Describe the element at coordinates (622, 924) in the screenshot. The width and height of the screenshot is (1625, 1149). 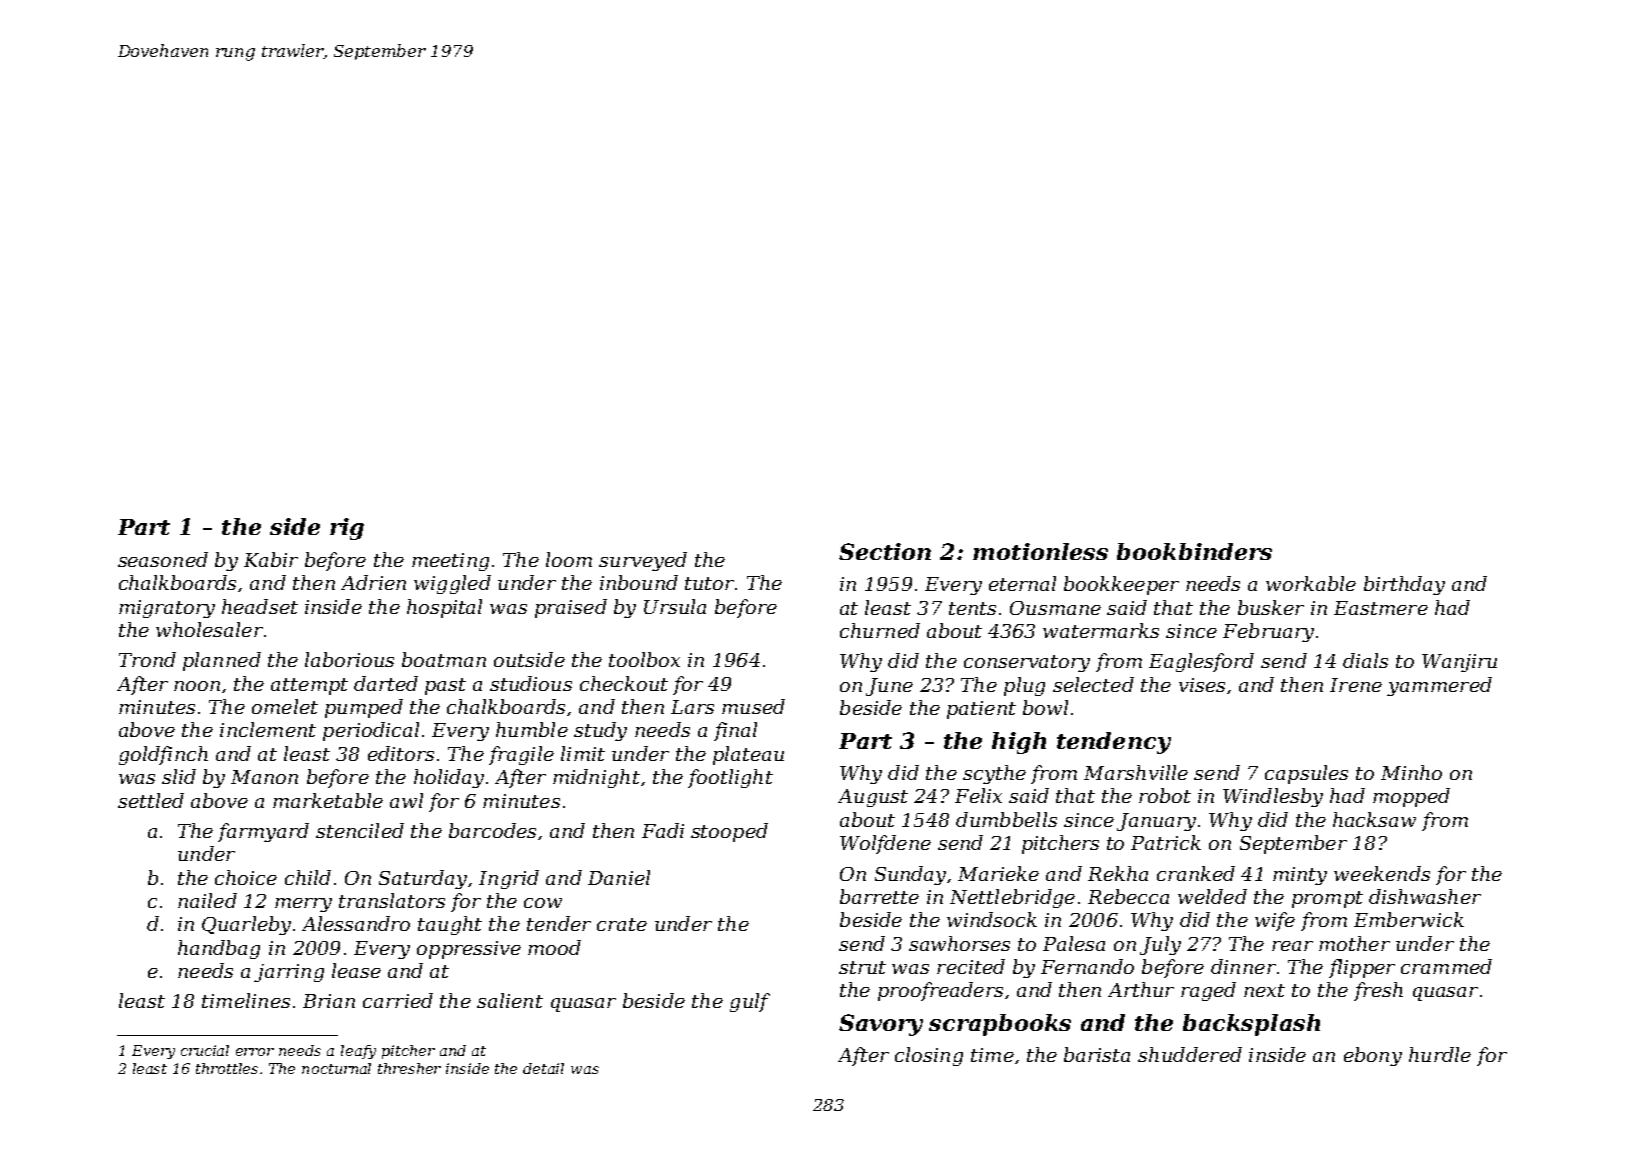
I see `crate` at that location.
